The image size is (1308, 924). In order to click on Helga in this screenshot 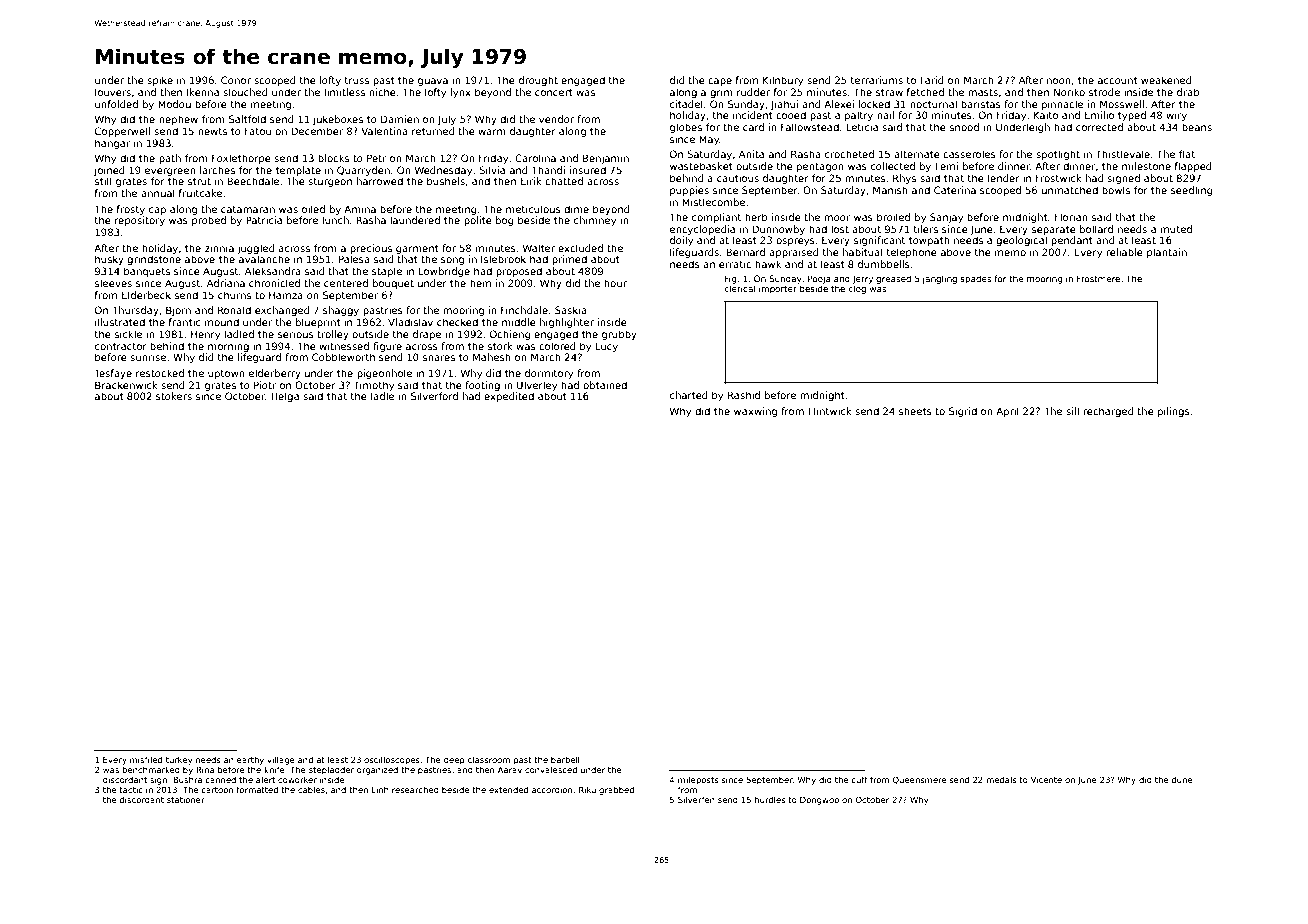, I will do `click(285, 397)`.
